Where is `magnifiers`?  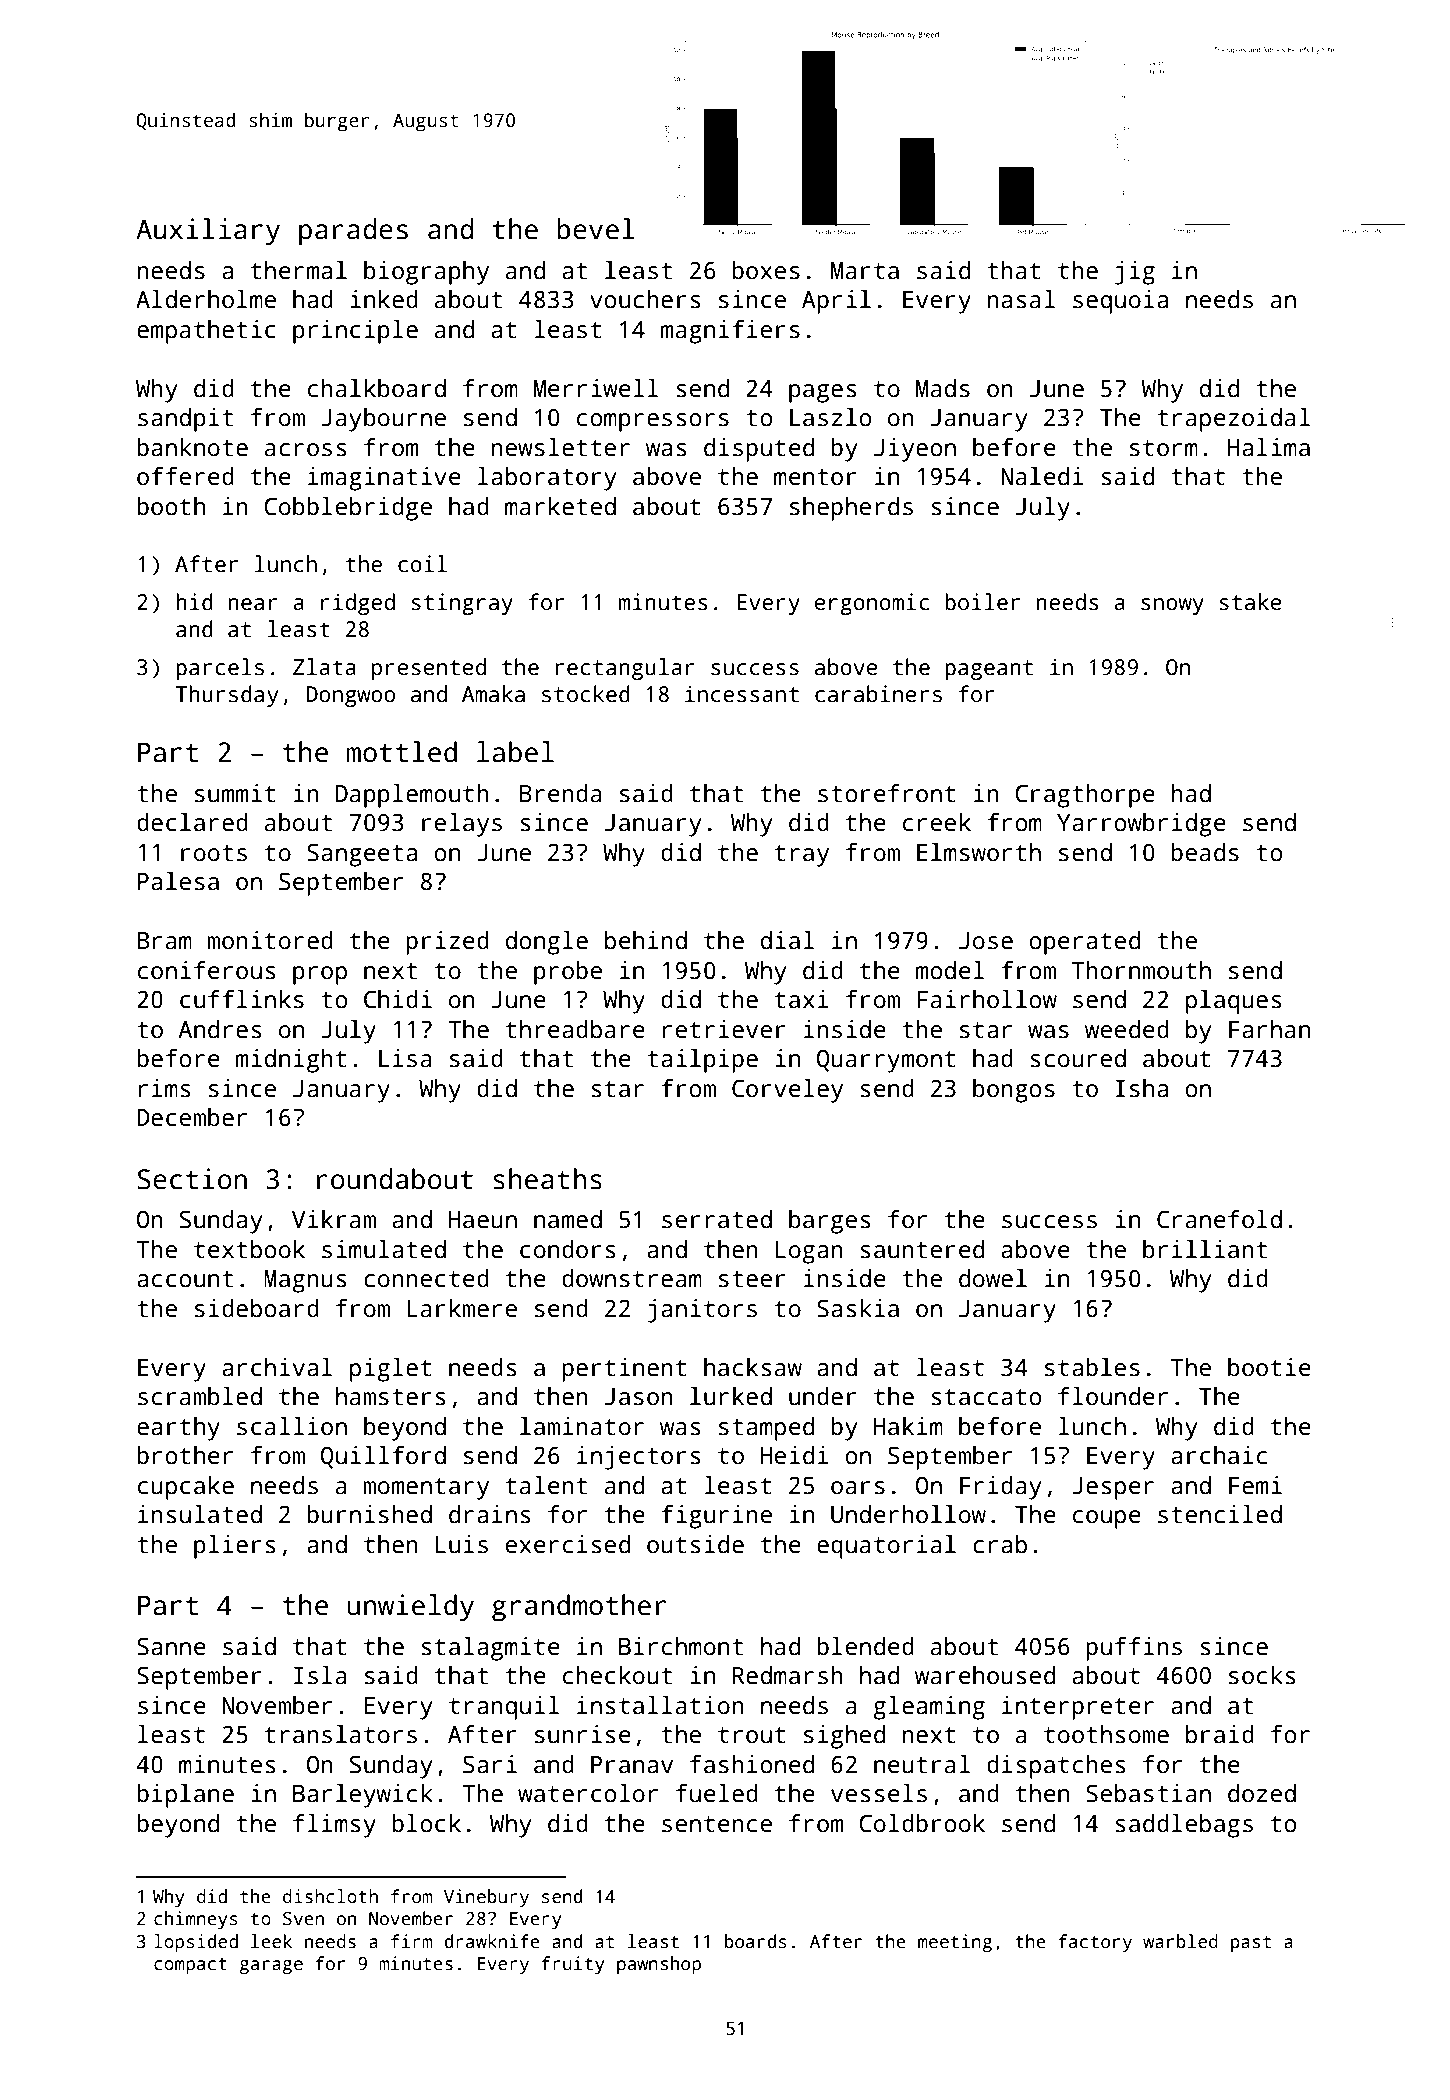 magnifiers is located at coordinates (730, 332).
